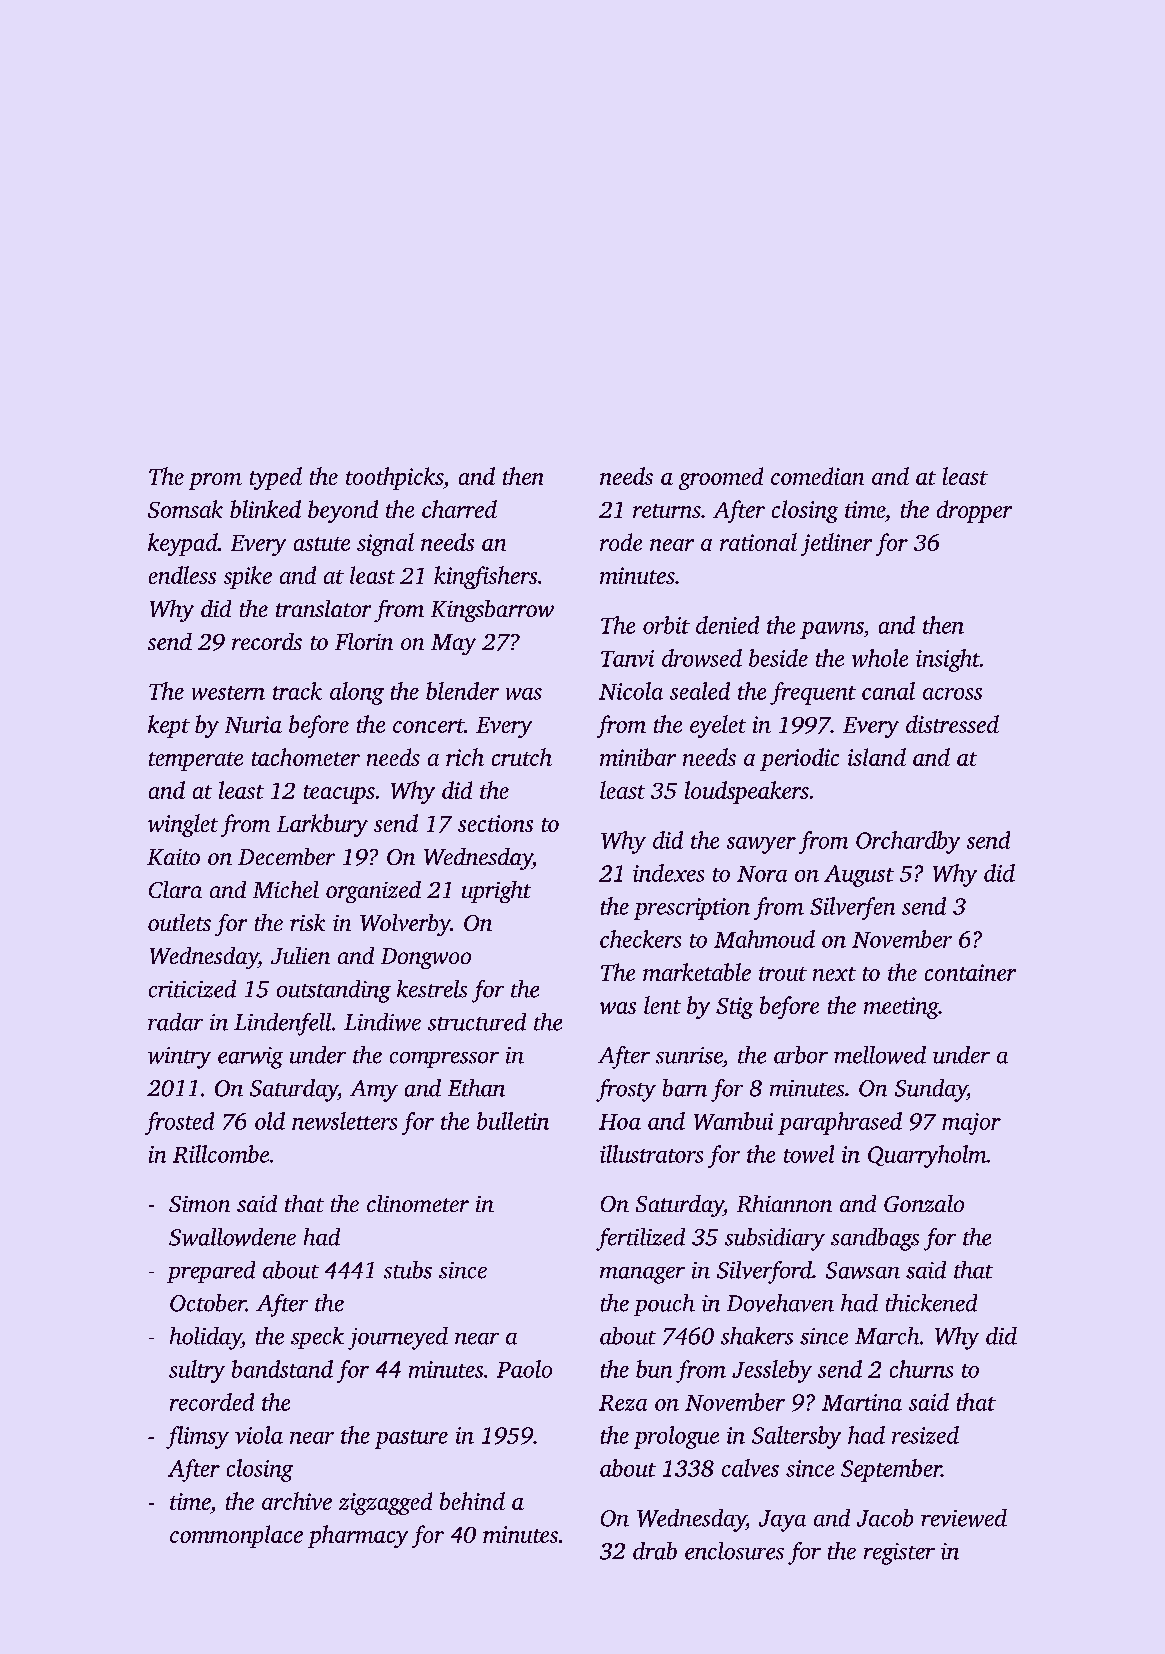 This screenshot has width=1165, height=1654. What do you see at coordinates (817, 476) in the screenshot?
I see `comedian` at bounding box center [817, 476].
